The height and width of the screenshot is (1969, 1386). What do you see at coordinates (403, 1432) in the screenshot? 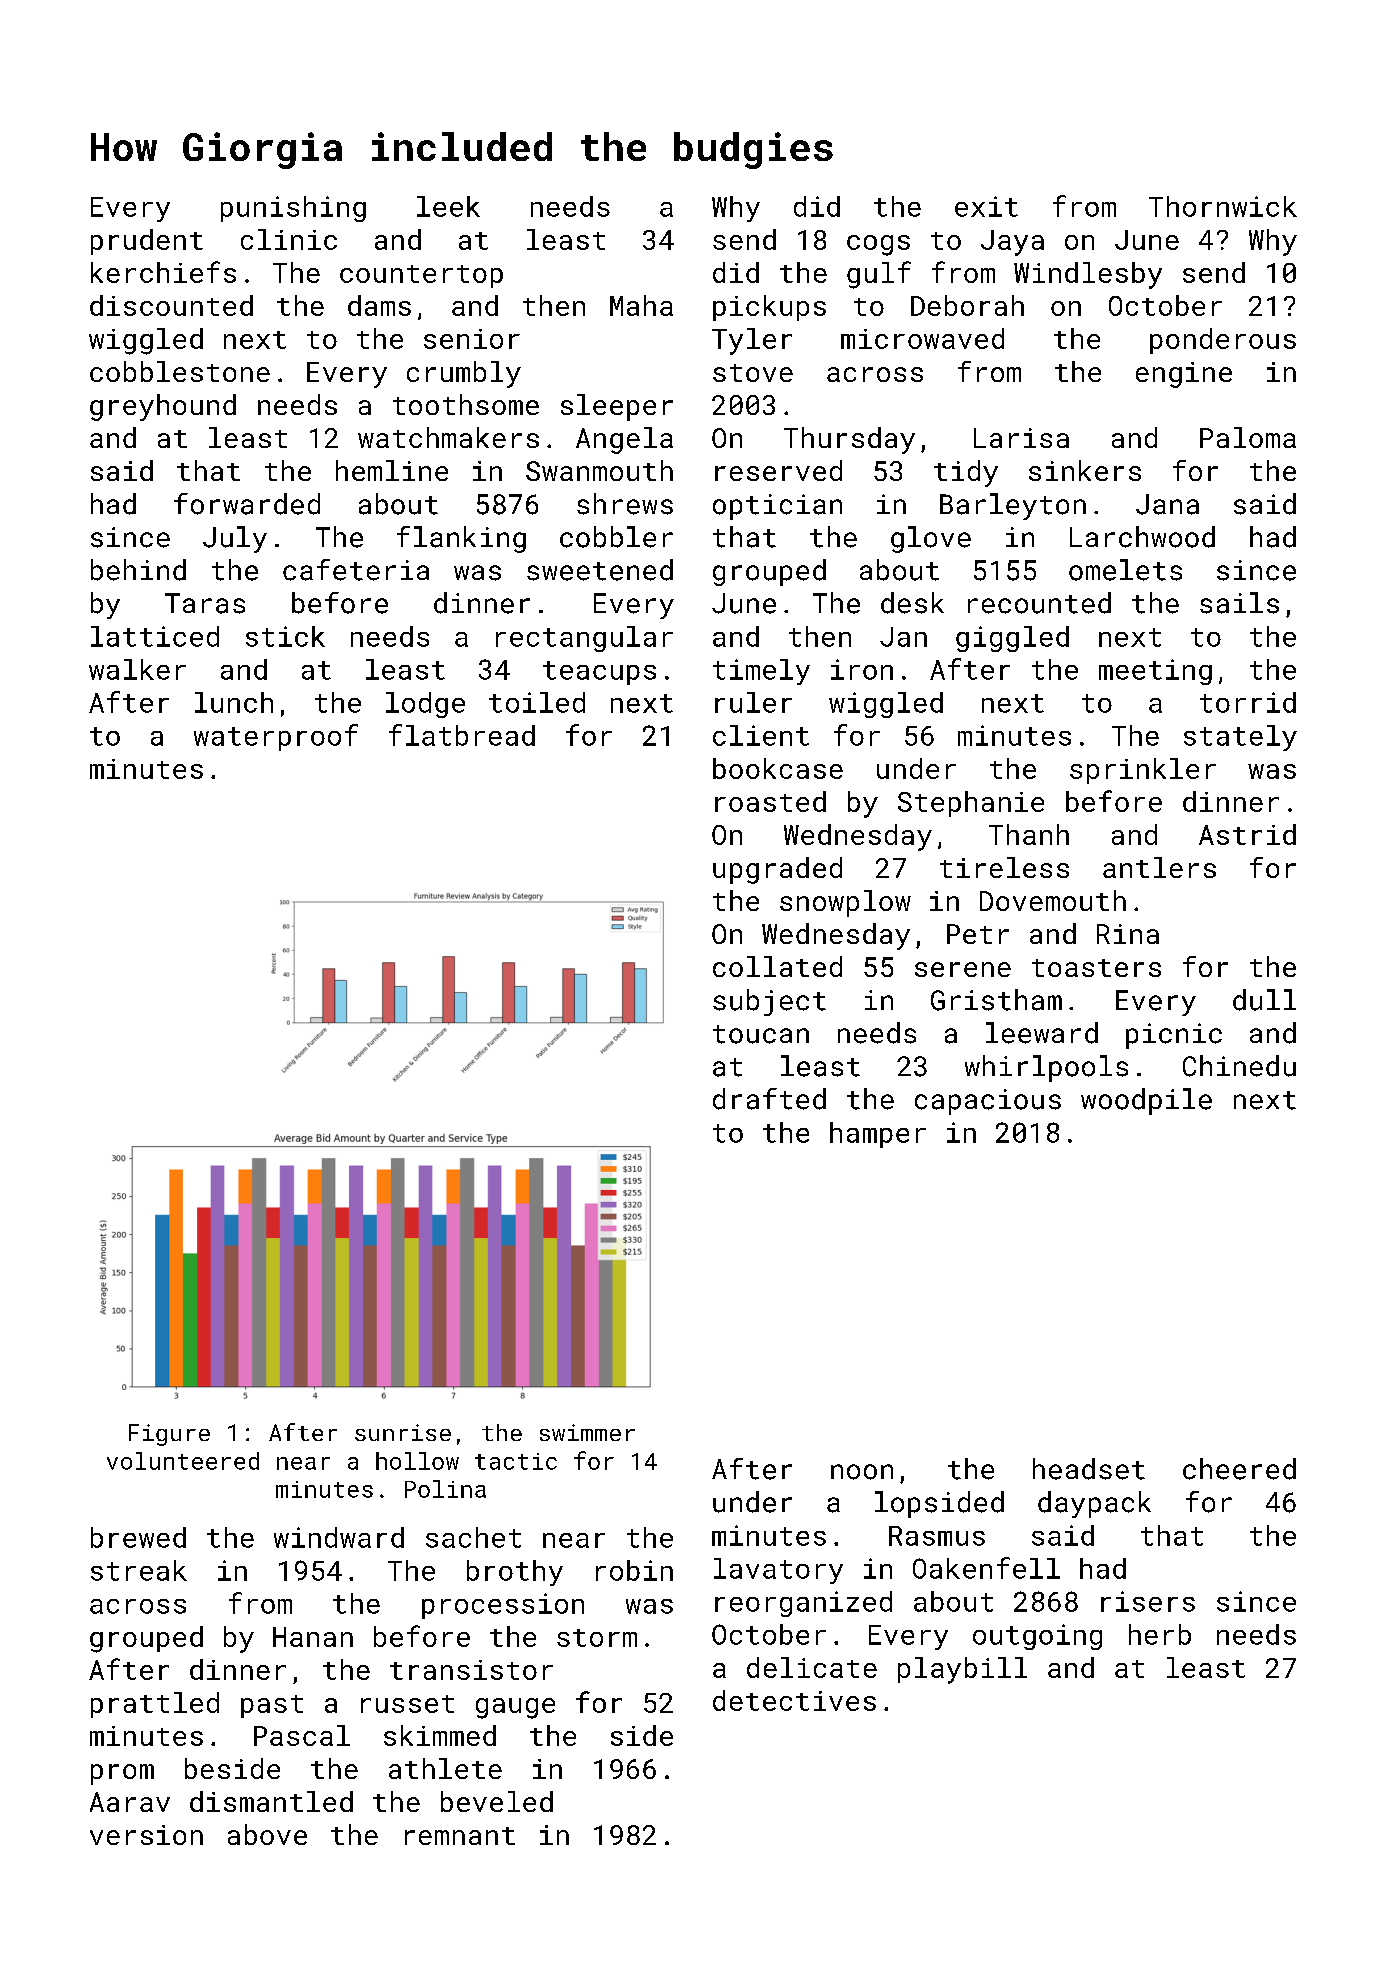
I see `sunrise` at bounding box center [403, 1432].
